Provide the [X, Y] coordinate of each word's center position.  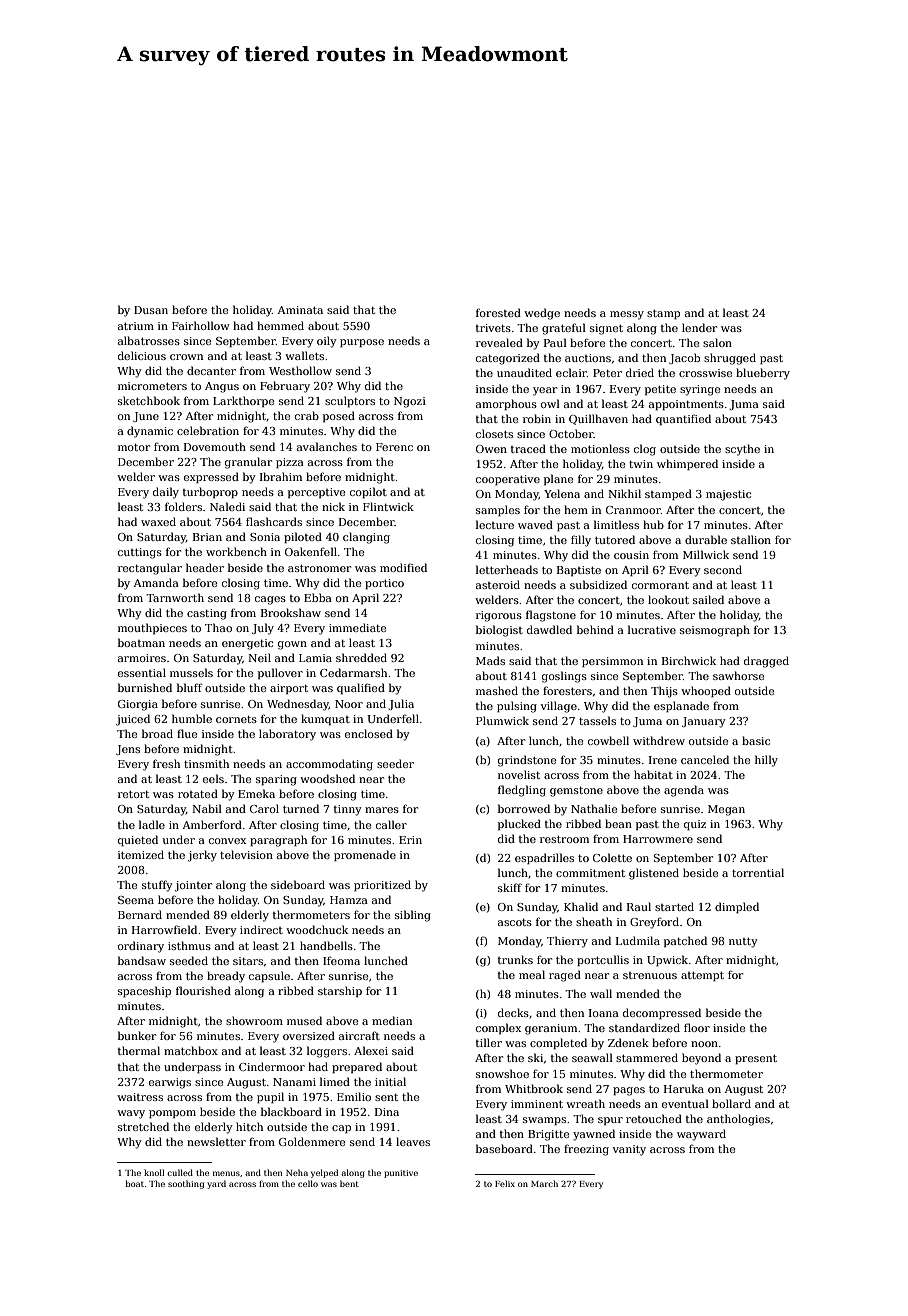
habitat [653, 774]
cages [270, 600]
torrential [758, 872]
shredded [361, 657]
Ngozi [410, 402]
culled [180, 1172]
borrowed [524, 808]
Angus [222, 387]
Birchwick [689, 660]
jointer [193, 886]
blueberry [763, 374]
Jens [128, 750]
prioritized [382, 885]
